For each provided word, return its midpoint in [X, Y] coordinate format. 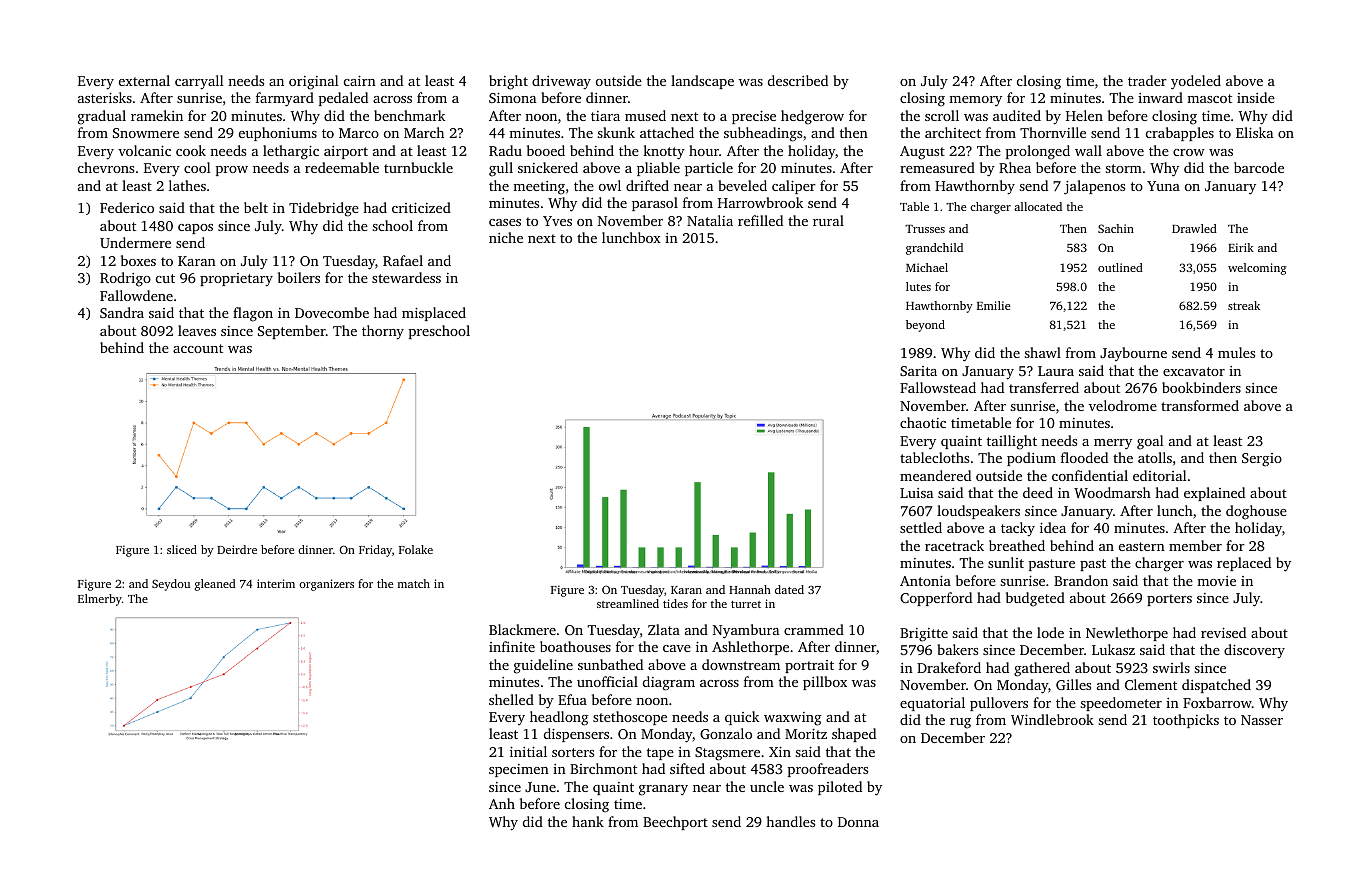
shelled [511, 699]
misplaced [434, 314]
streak [1244, 305]
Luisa [916, 493]
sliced [182, 549]
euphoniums [278, 134]
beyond [925, 326]
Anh [502, 803]
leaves [197, 330]
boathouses [575, 646]
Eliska [1254, 132]
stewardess [406, 277]
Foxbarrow [1217, 702]
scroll [942, 115]
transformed [1200, 405]
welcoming [1257, 269]
